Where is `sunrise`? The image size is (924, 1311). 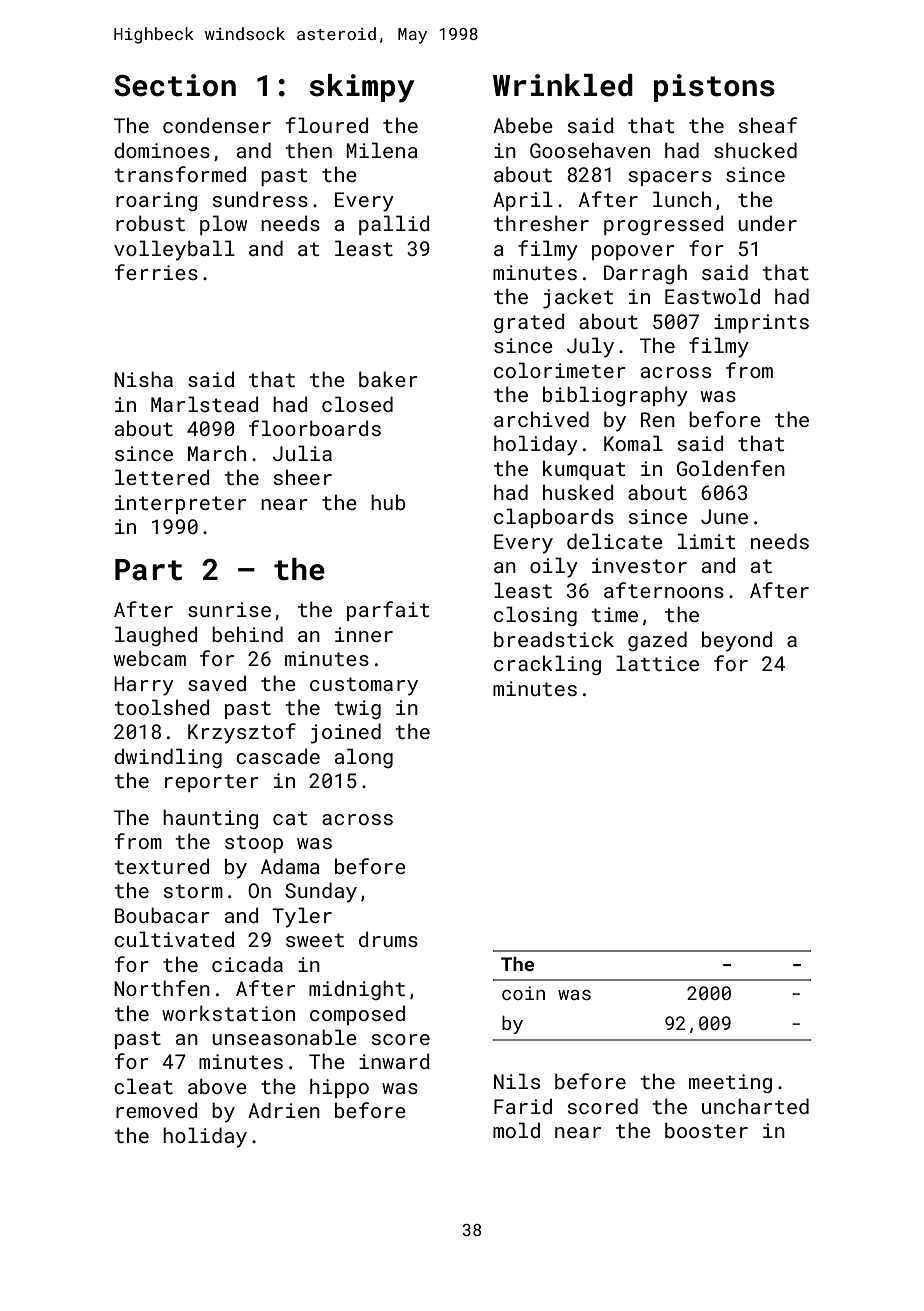
sunrise is located at coordinates (229, 609).
